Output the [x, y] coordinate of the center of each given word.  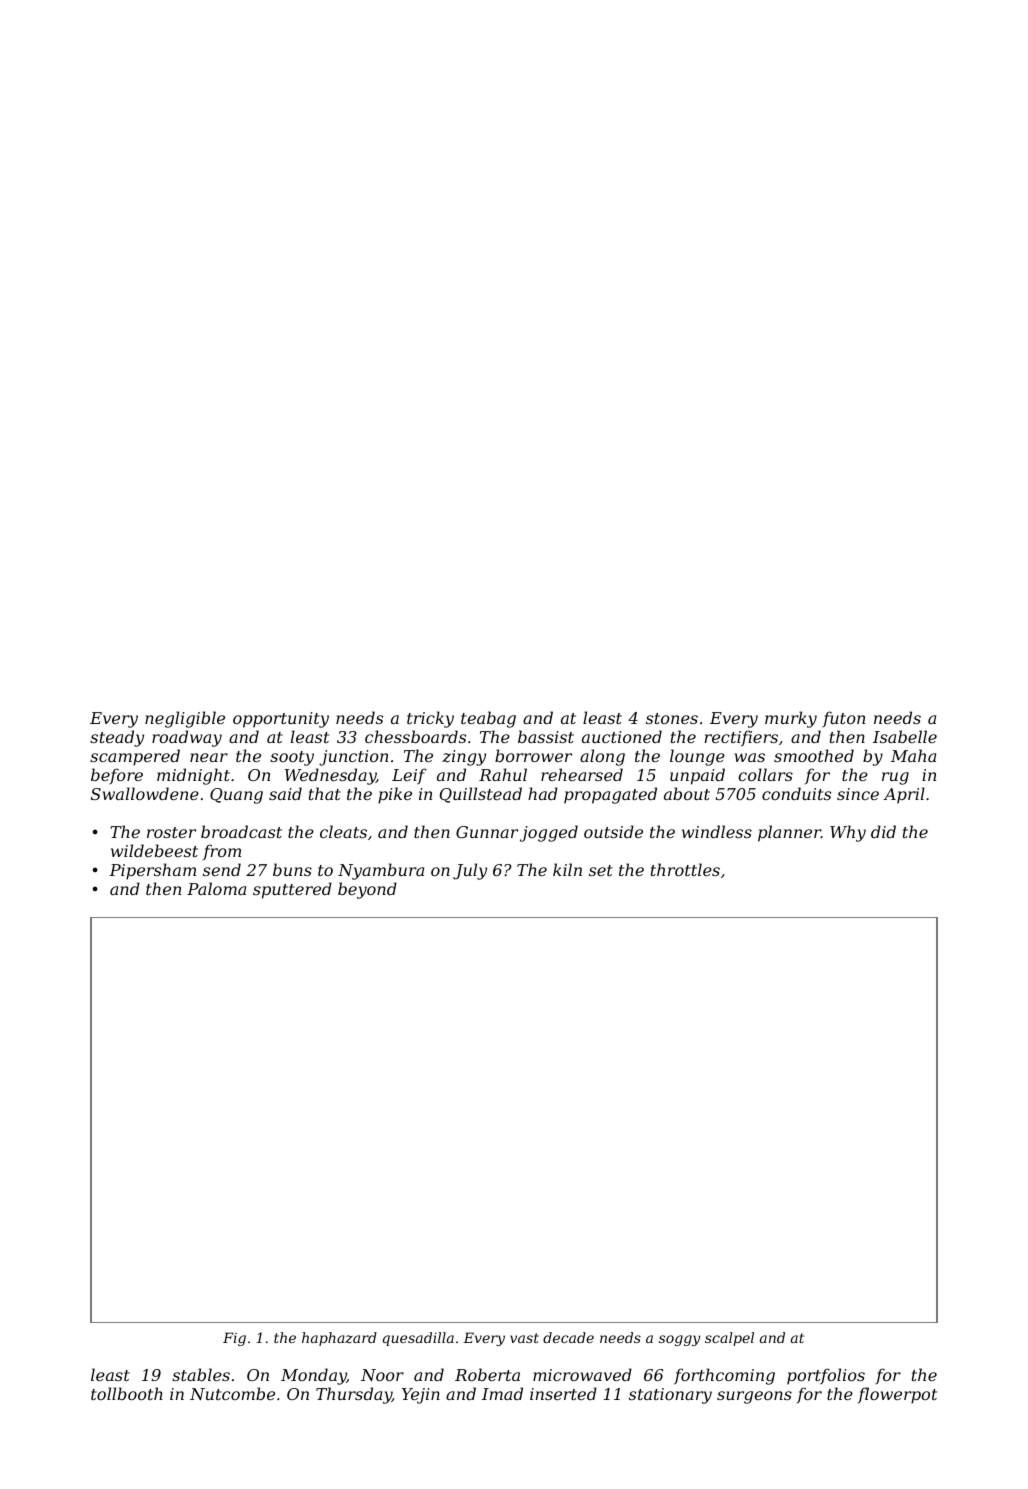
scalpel [729, 1339]
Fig [234, 1339]
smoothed [814, 755]
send [222, 869]
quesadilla [418, 1339]
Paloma [216, 888]
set [601, 870]
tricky [430, 719]
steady [117, 738]
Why [848, 833]
